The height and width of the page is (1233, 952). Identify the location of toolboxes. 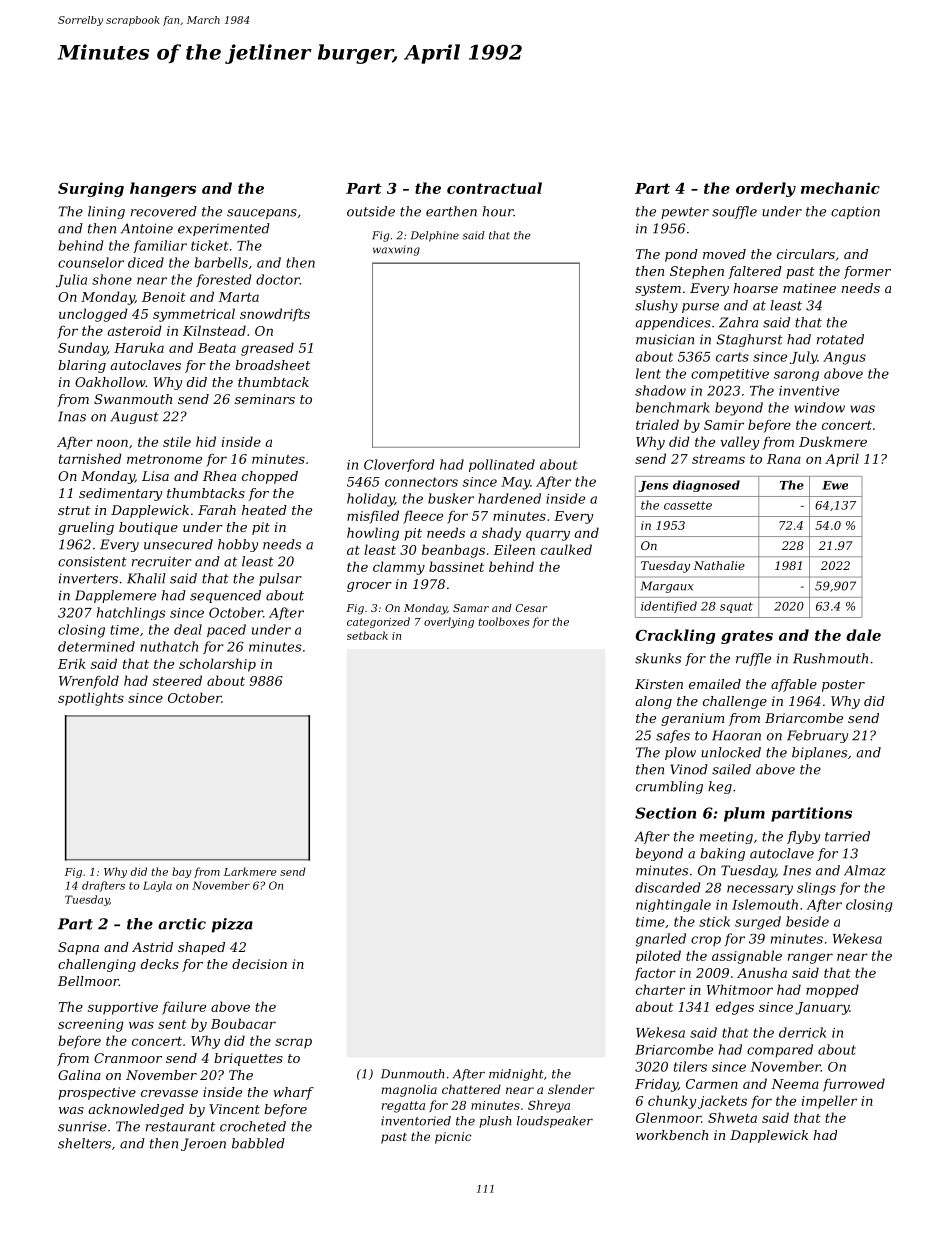
(503, 621).
